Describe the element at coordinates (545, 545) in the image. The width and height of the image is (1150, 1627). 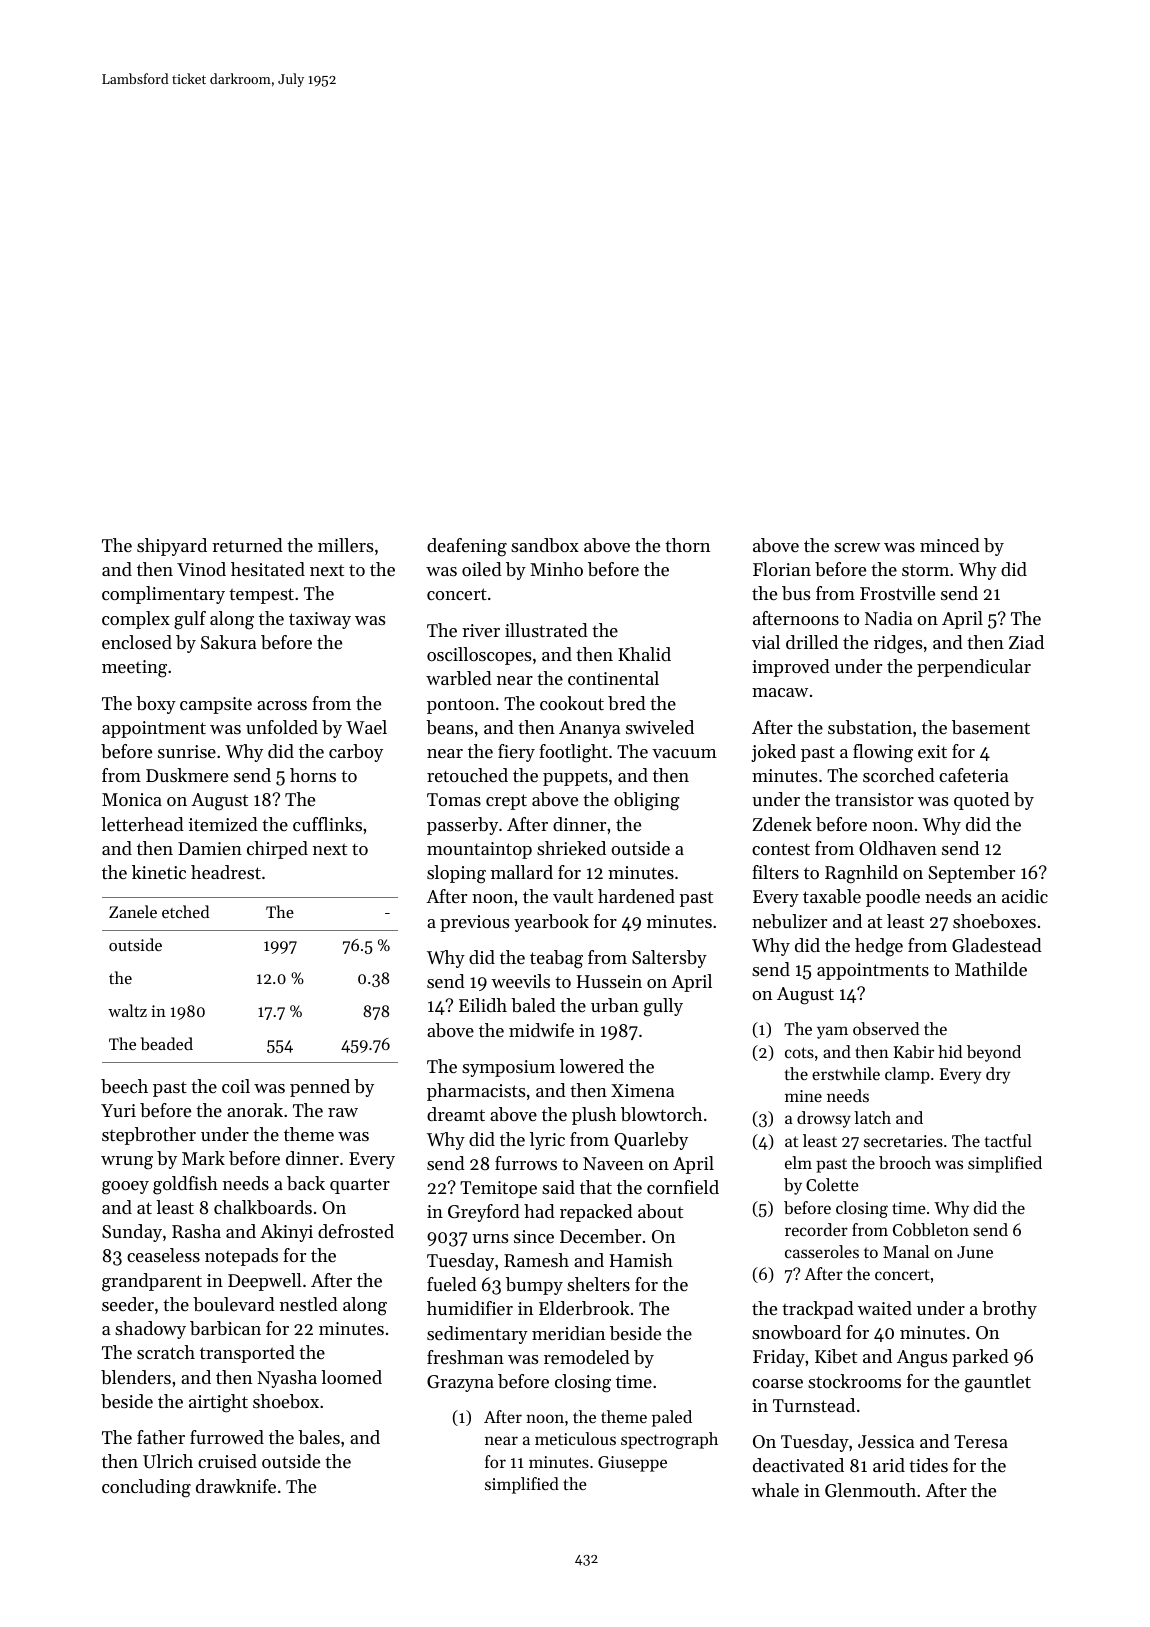
I see `sandbox` at that location.
